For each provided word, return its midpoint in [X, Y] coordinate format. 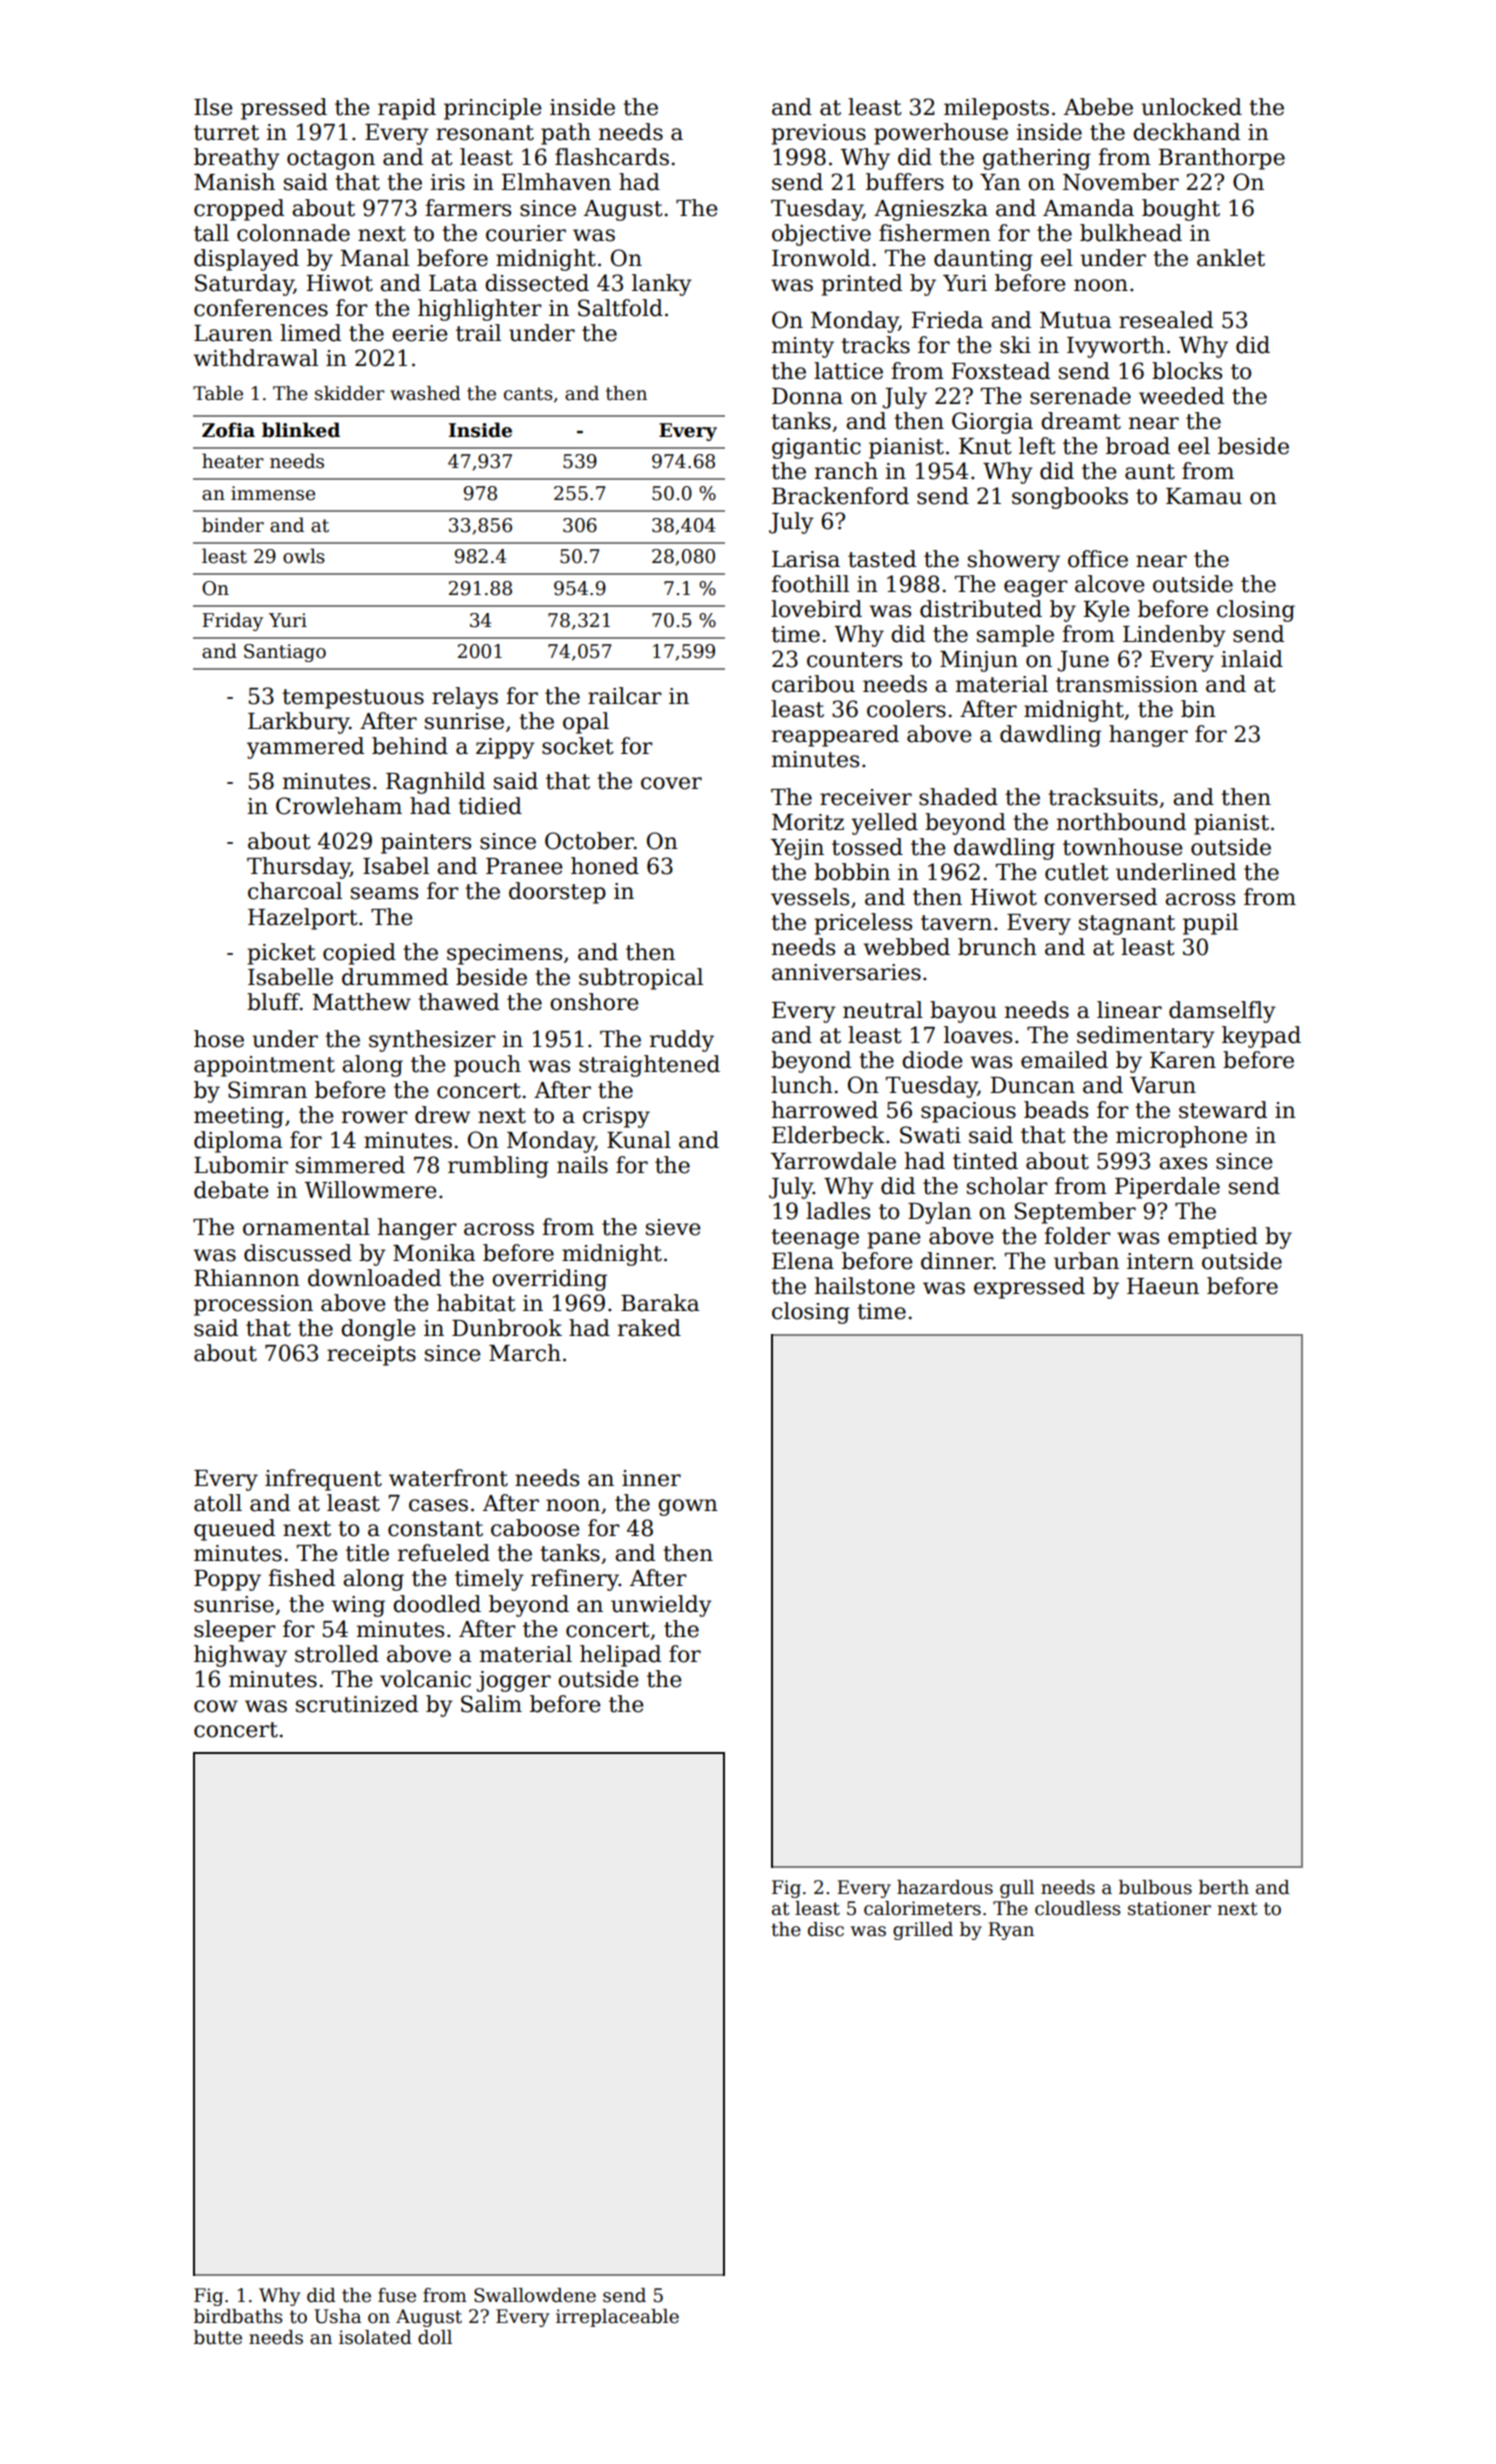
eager [1036, 588]
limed [310, 333]
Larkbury [298, 723]
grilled [923, 1931]
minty [803, 347]
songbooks [1070, 498]
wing [358, 1606]
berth [1224, 1887]
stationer [1169, 1908]
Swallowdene [535, 2295]
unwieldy [661, 1606]
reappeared [835, 736]
